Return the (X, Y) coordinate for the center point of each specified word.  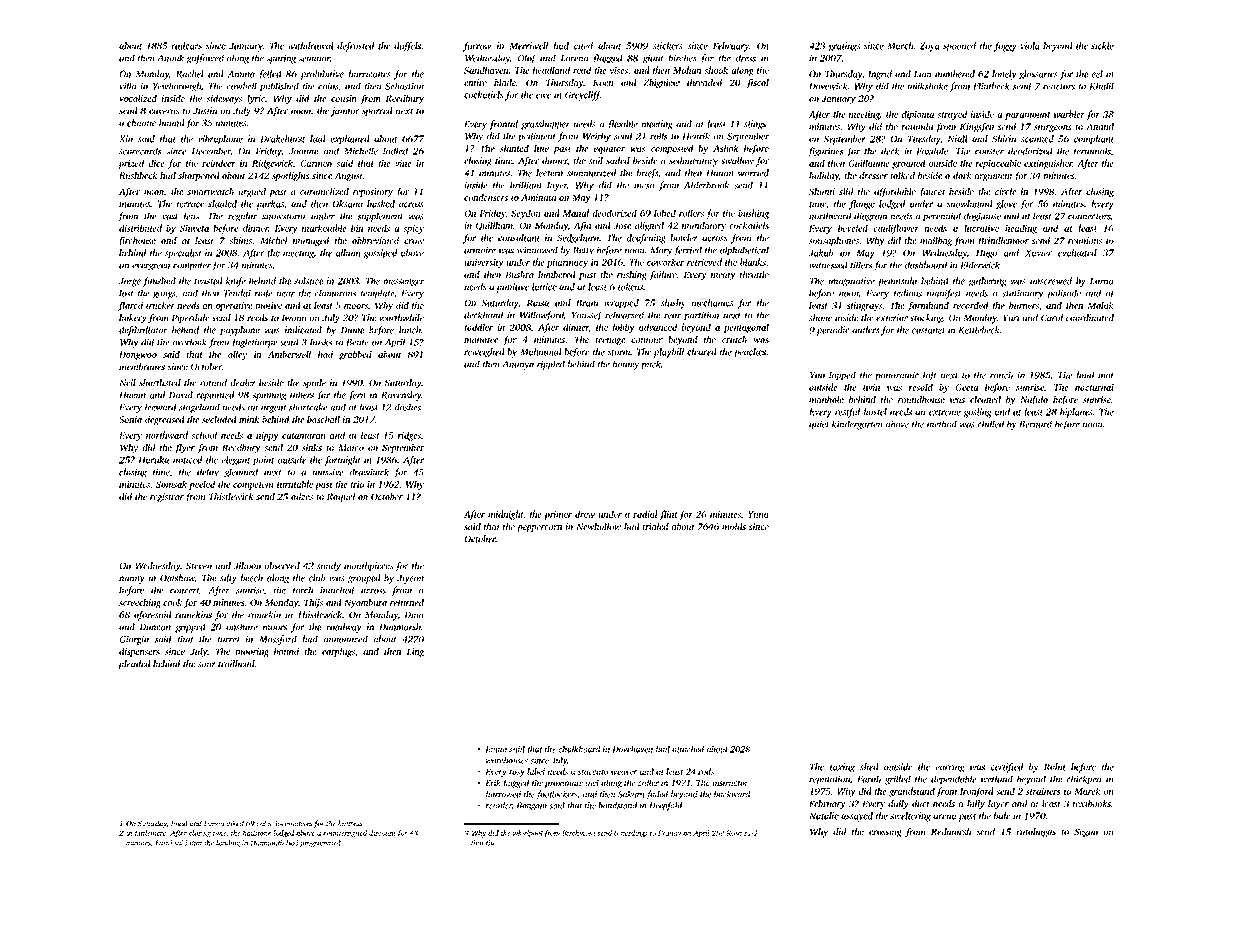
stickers (668, 46)
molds (734, 526)
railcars (186, 46)
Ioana (496, 749)
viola (1030, 46)
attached (688, 749)
